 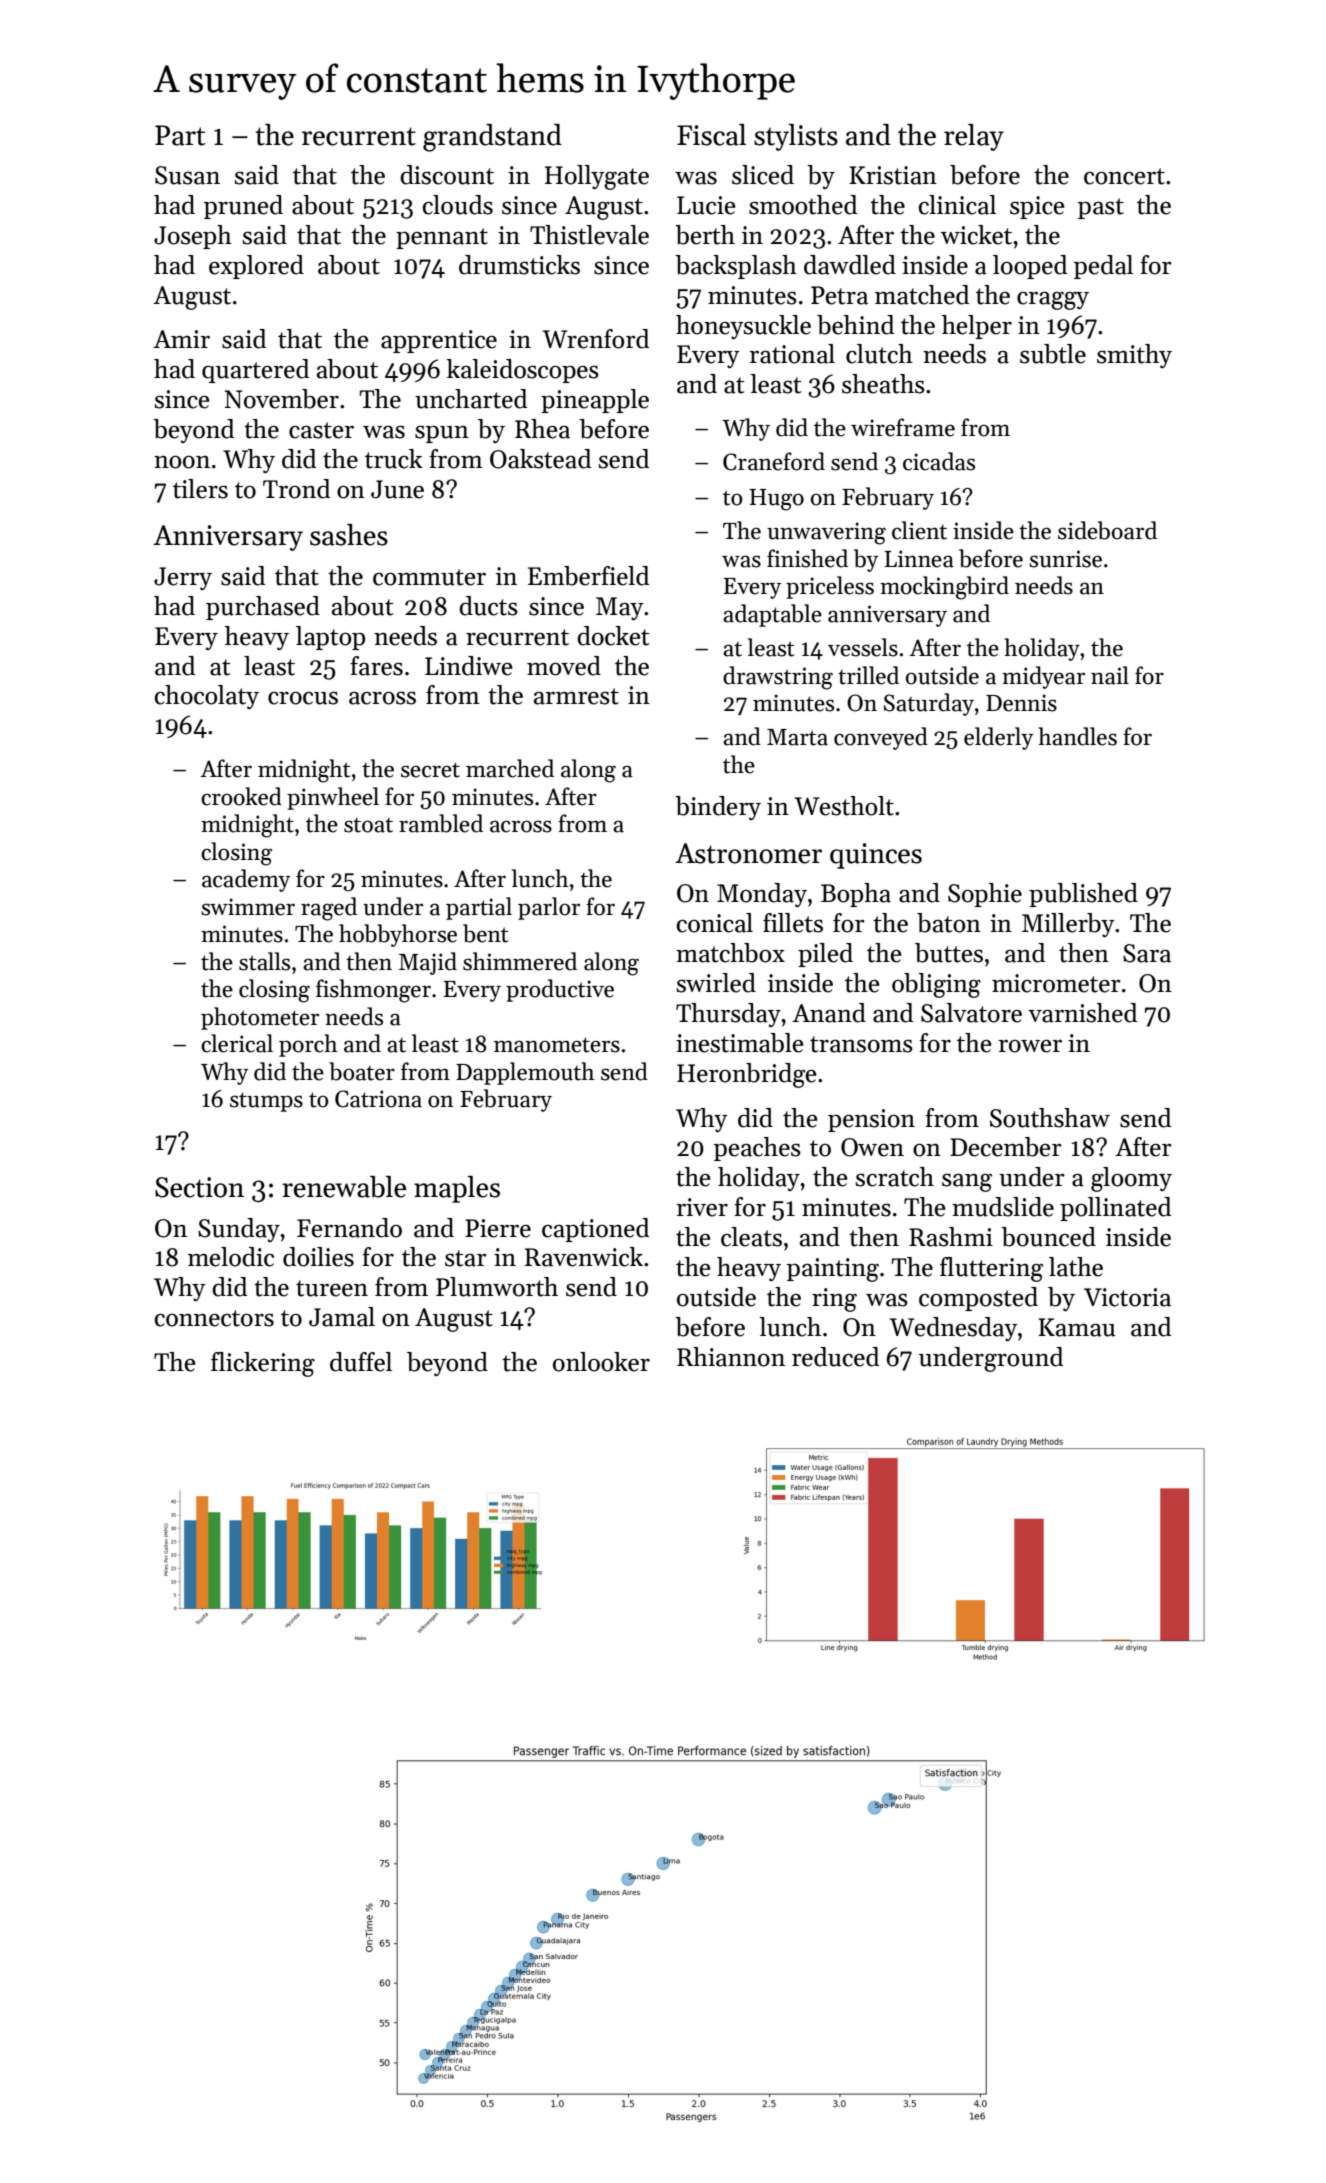 What do you see at coordinates (796, 137) in the document?
I see `stylists` at bounding box center [796, 137].
